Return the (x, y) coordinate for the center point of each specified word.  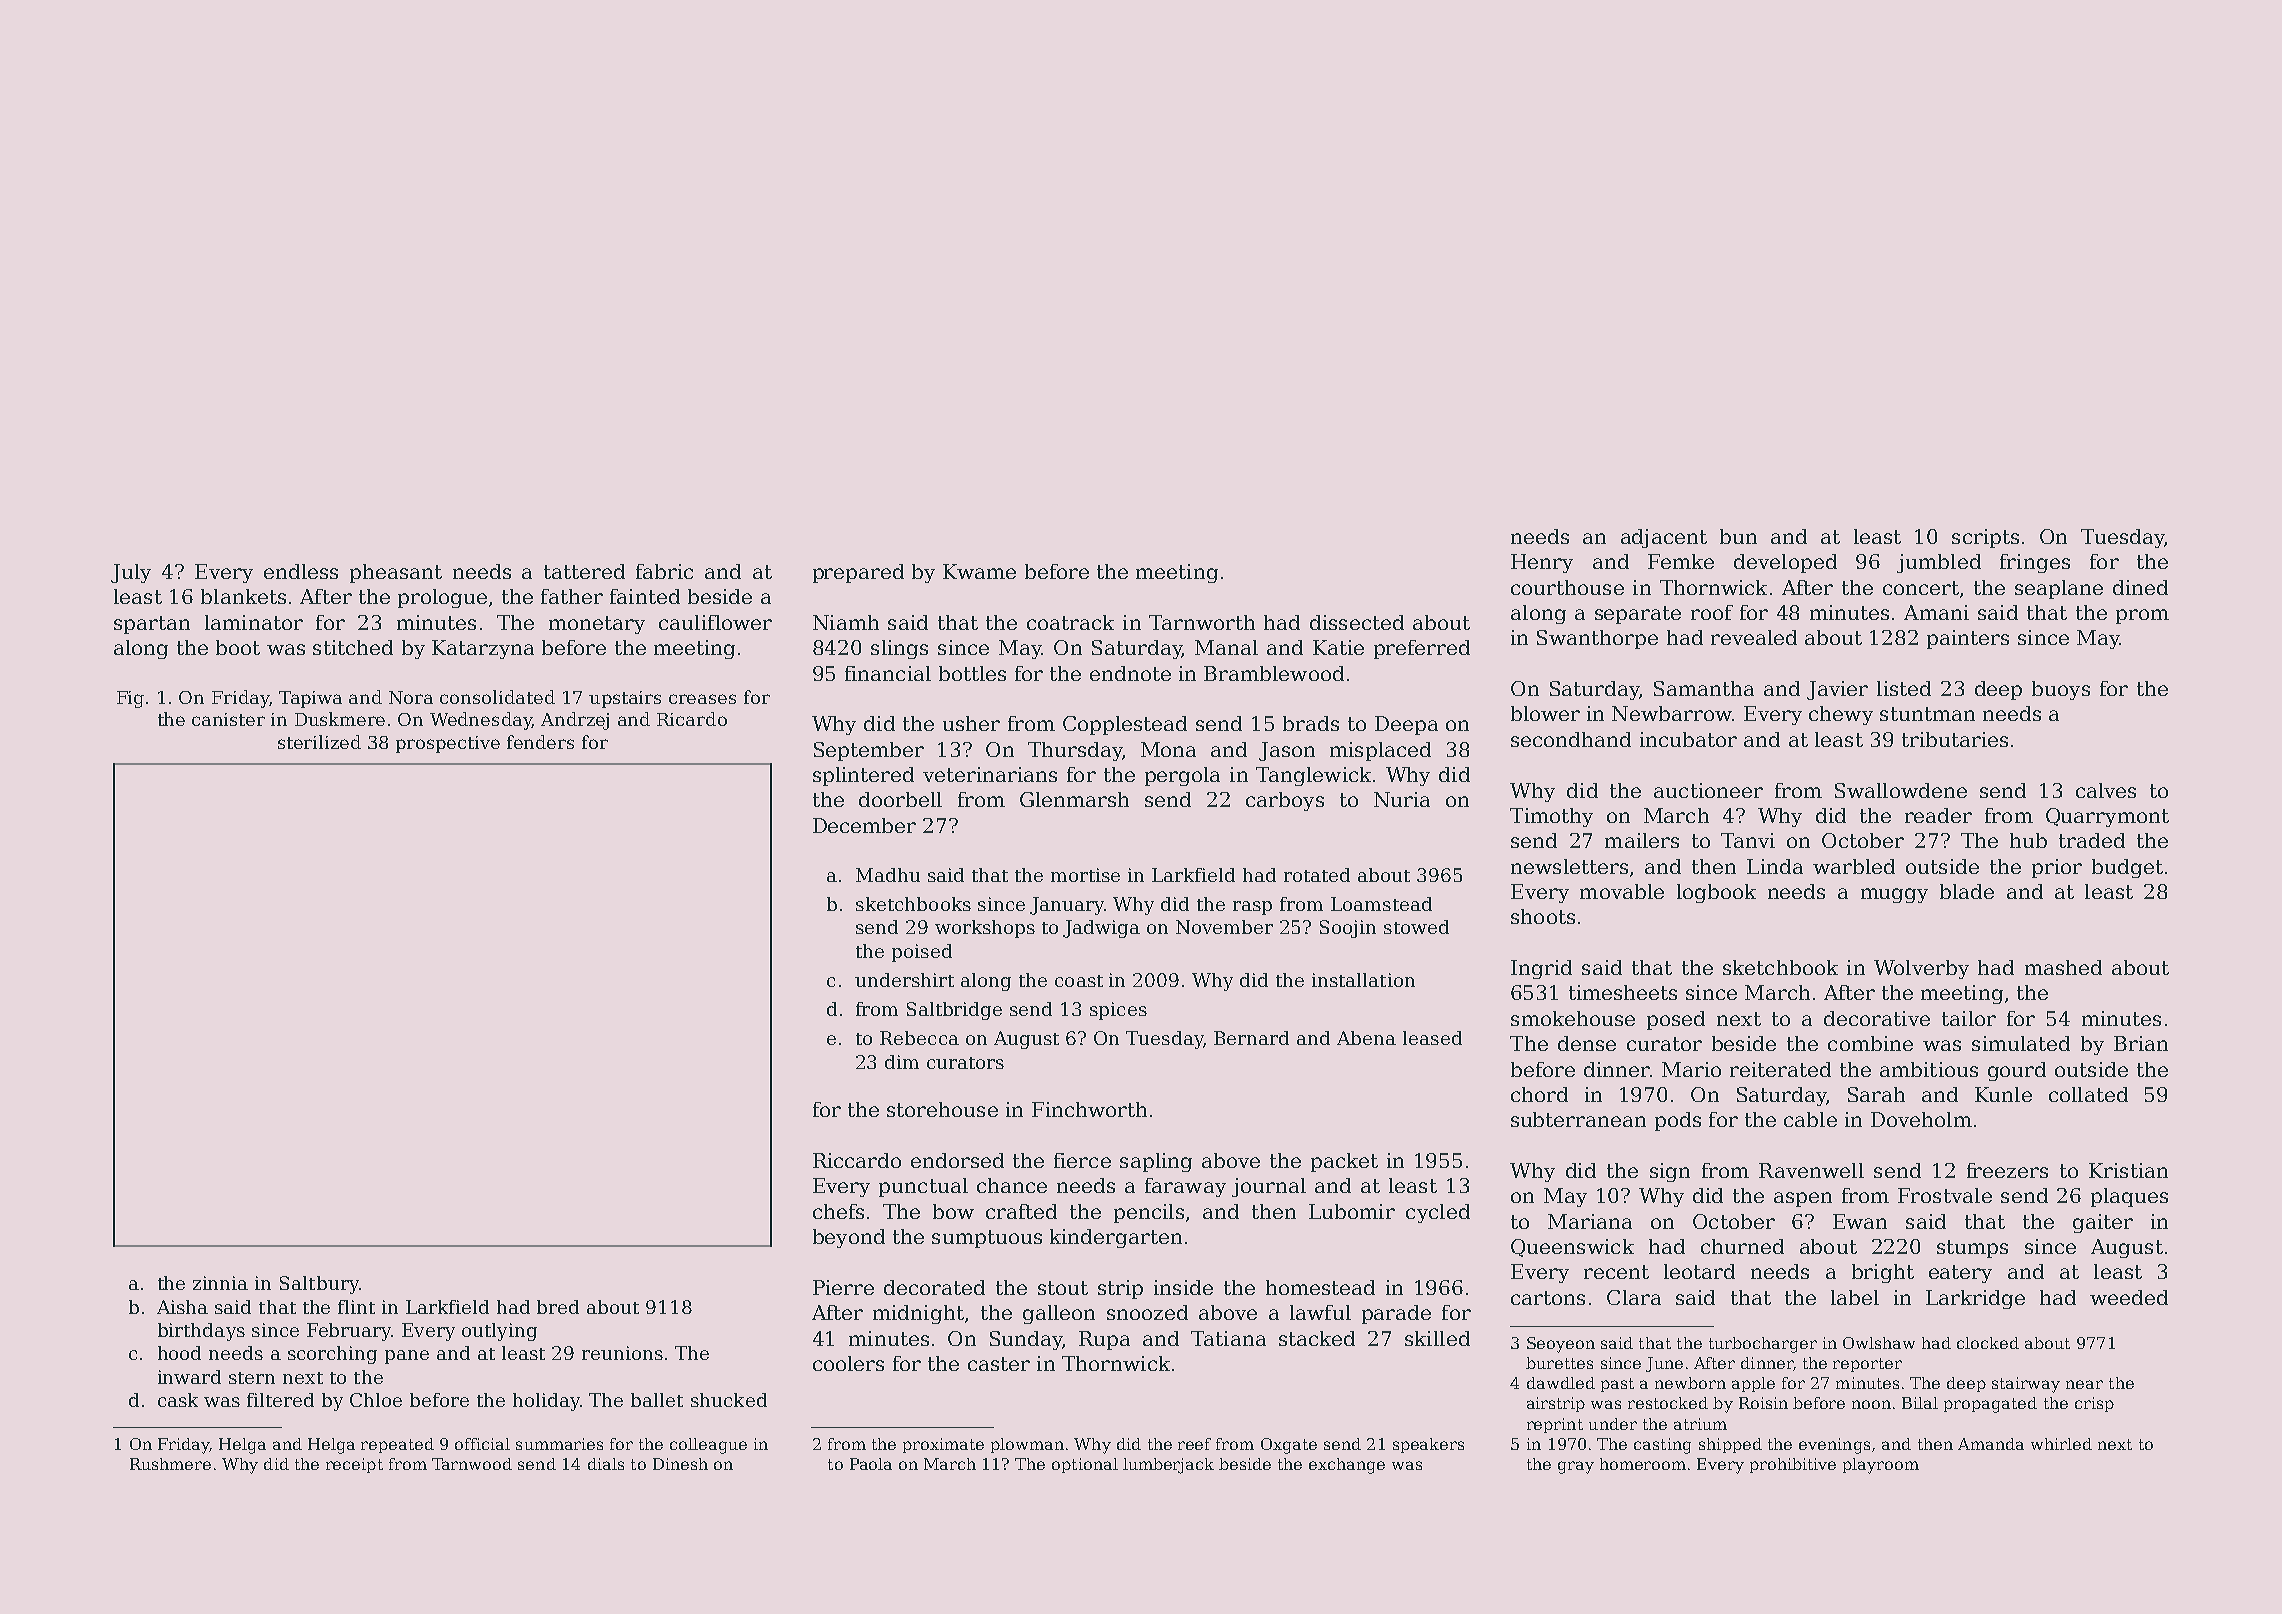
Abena (1366, 1038)
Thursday (1075, 751)
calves (2106, 790)
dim (902, 1062)
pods (1678, 1121)
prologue (442, 598)
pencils (1149, 1213)
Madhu (888, 875)
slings (899, 649)
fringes (2035, 563)
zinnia (220, 1283)
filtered (280, 1400)
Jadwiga (1101, 929)
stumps (1972, 1249)
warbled (1854, 866)
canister (228, 719)
